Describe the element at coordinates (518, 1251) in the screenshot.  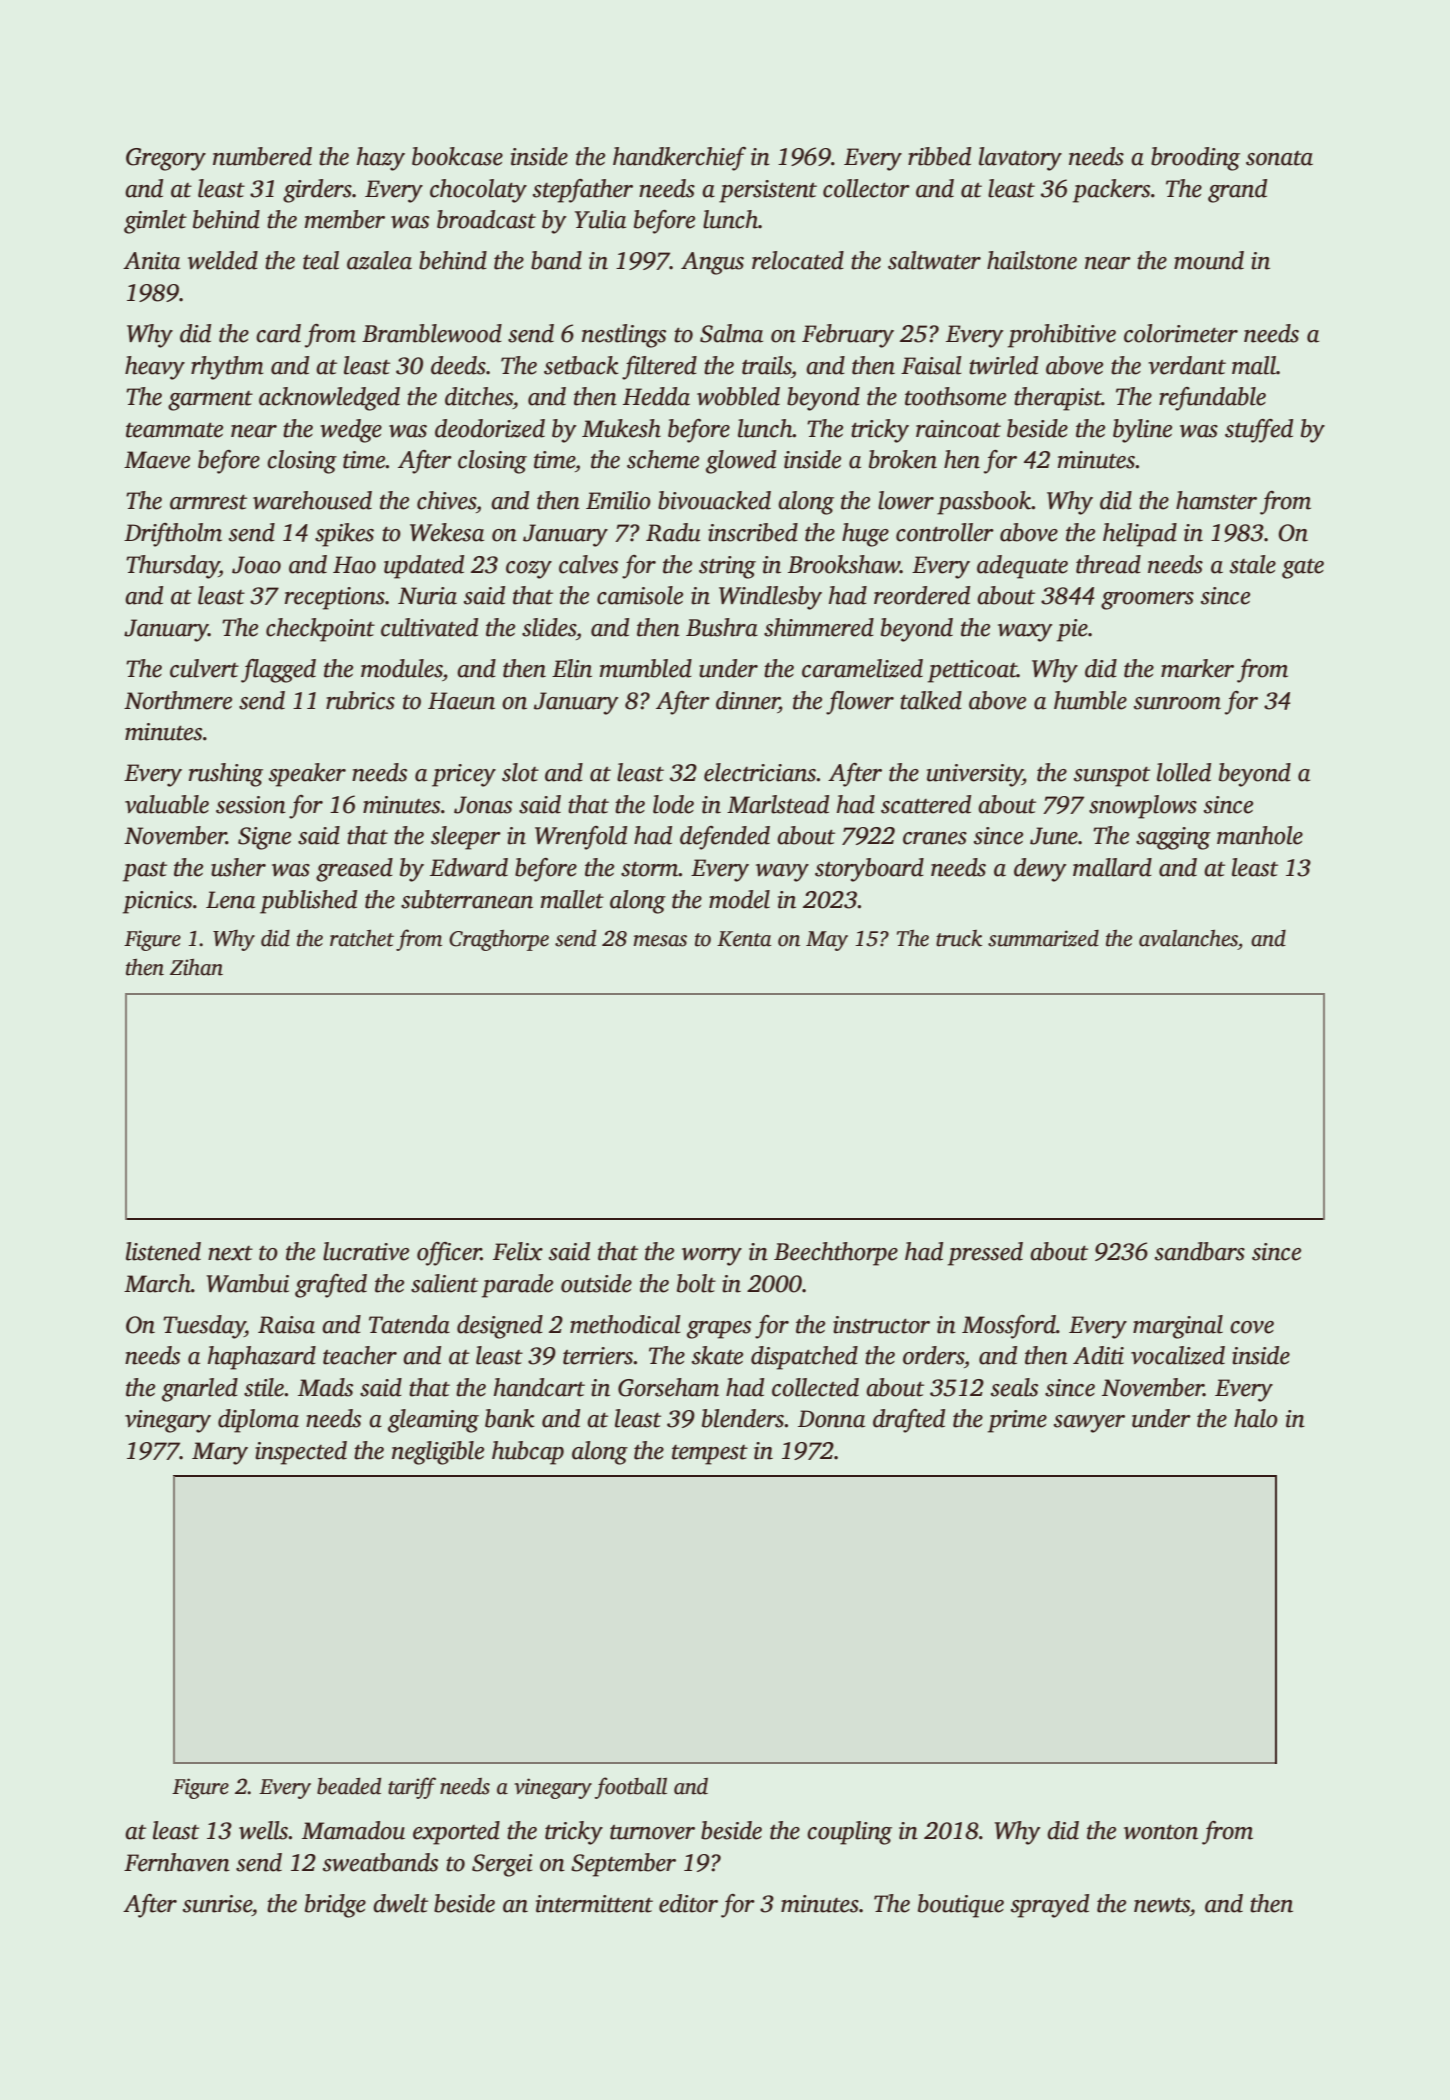
I see `Felix` at that location.
